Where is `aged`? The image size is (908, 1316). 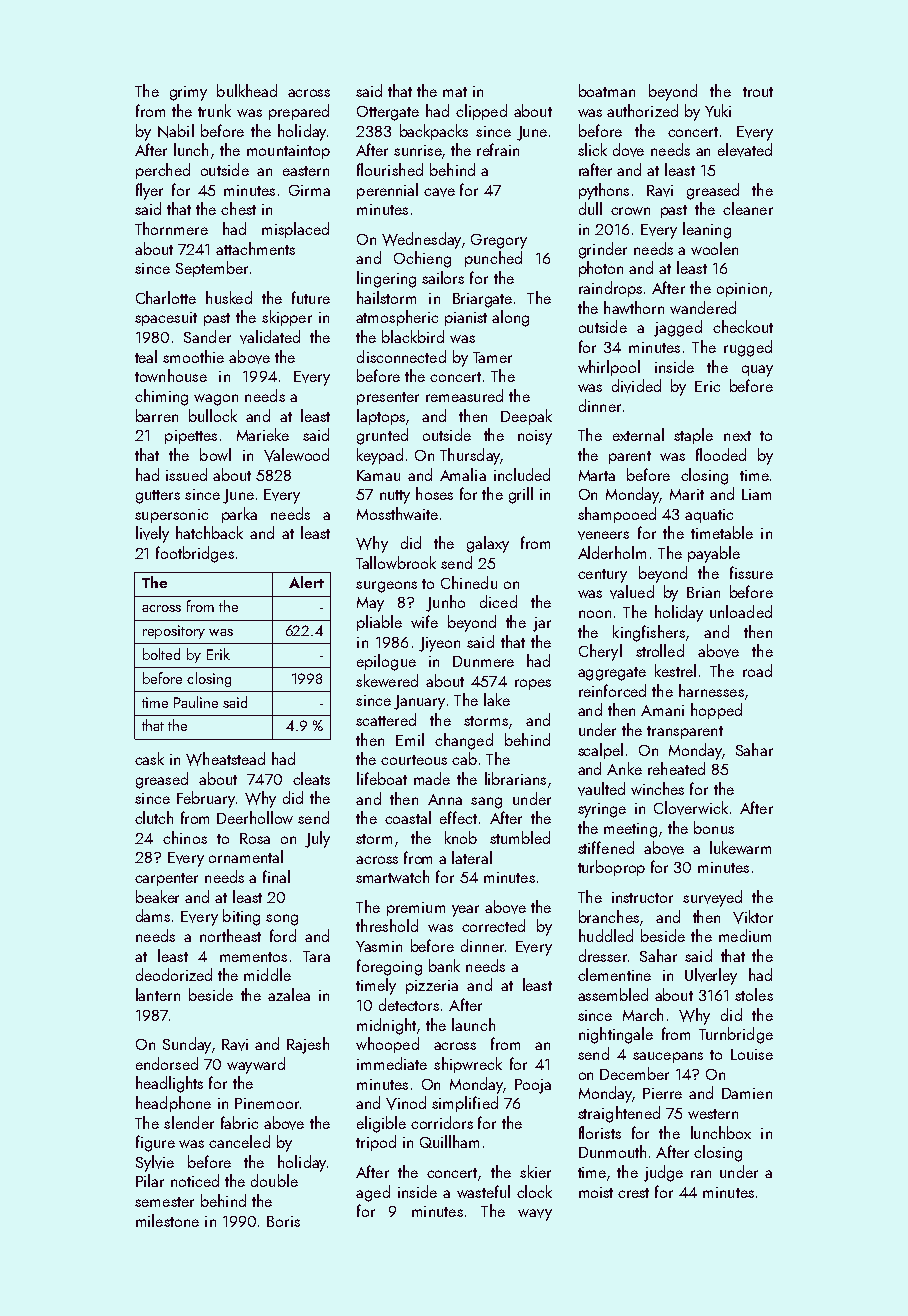 aged is located at coordinates (373, 1193).
